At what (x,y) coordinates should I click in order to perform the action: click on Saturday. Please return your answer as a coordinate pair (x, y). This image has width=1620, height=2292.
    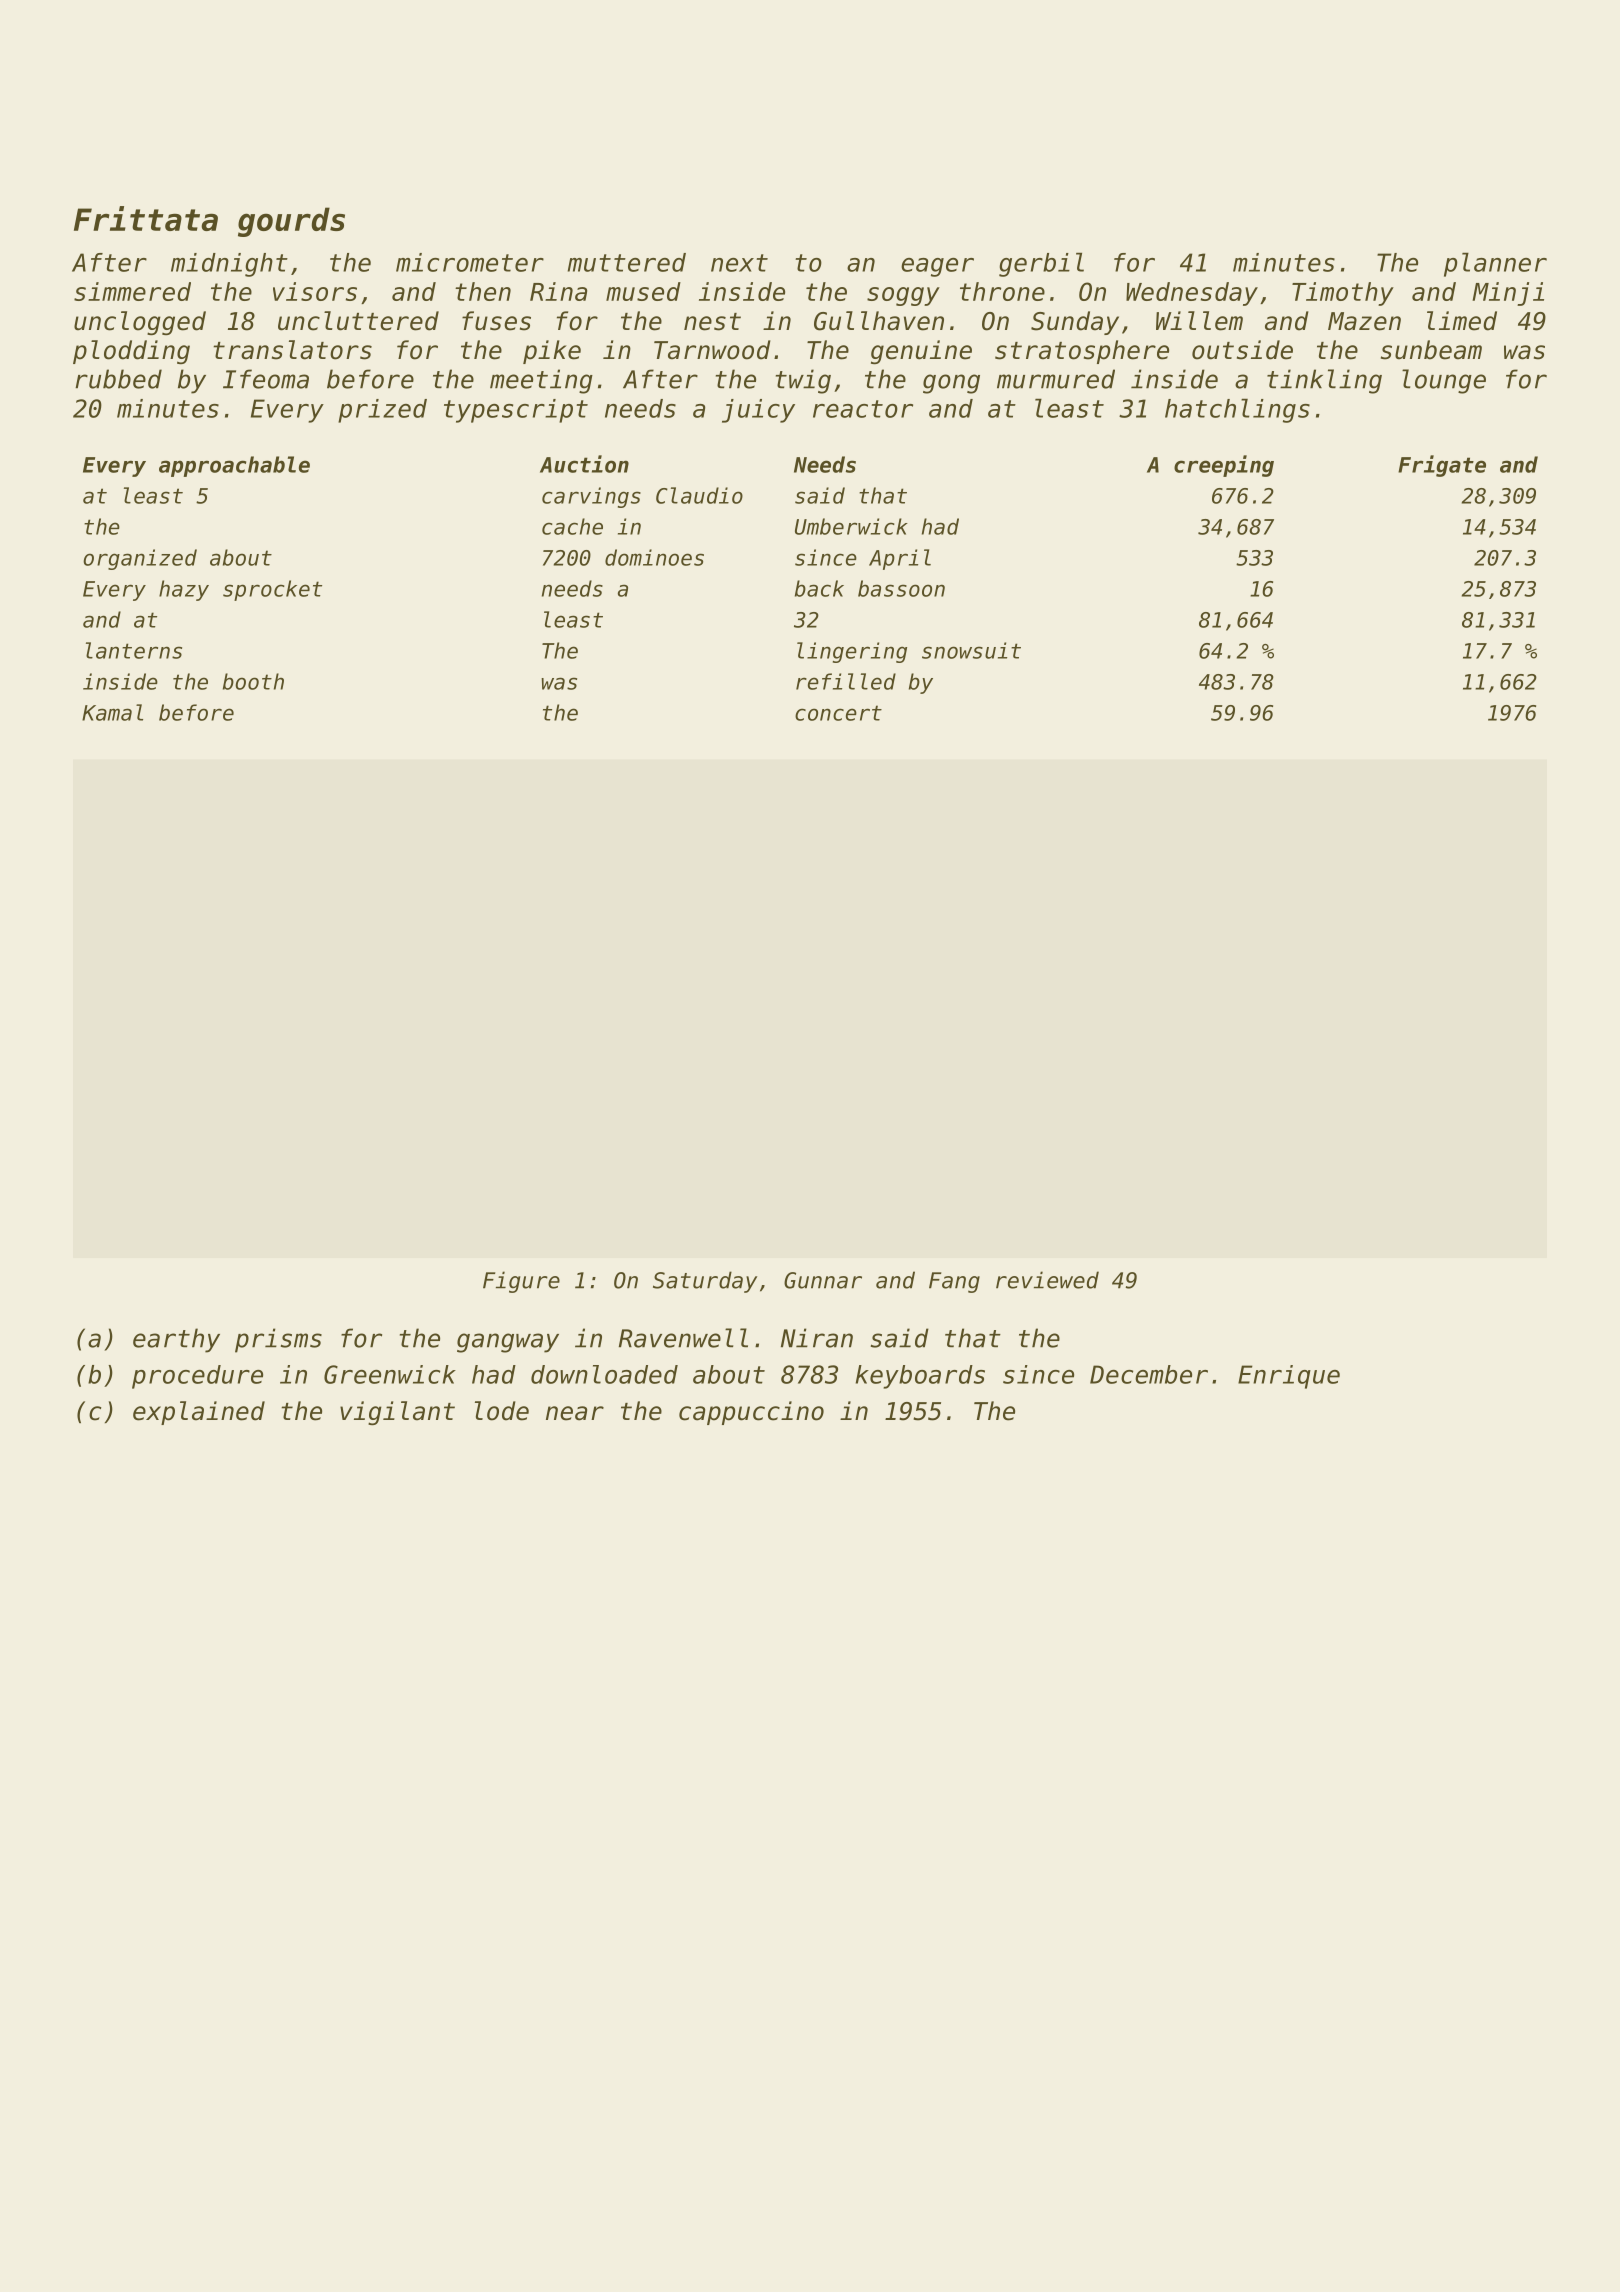
    Looking at the image, I should click on (705, 1282).
